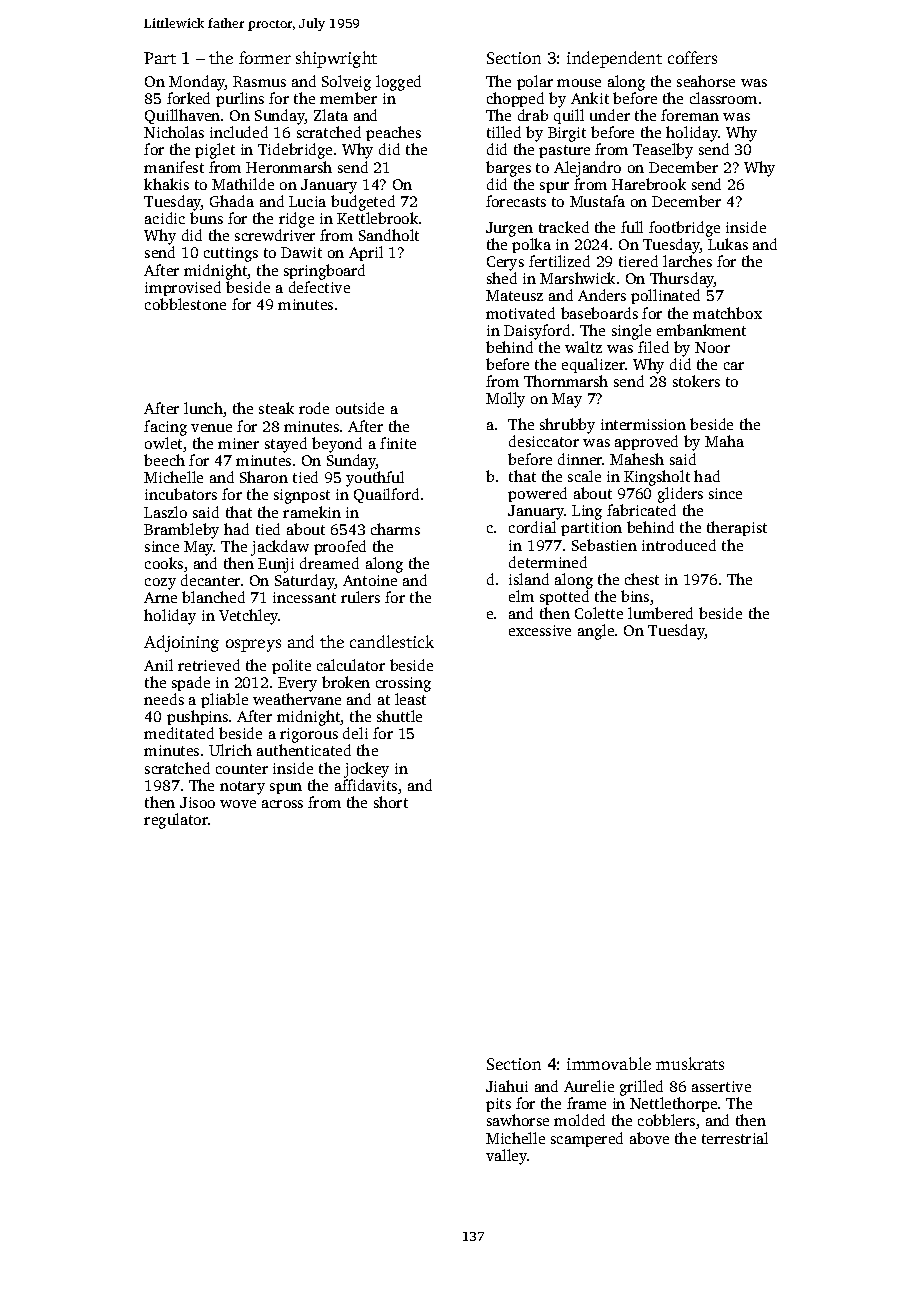 The width and height of the screenshot is (924, 1314). I want to click on powered, so click(537, 494).
